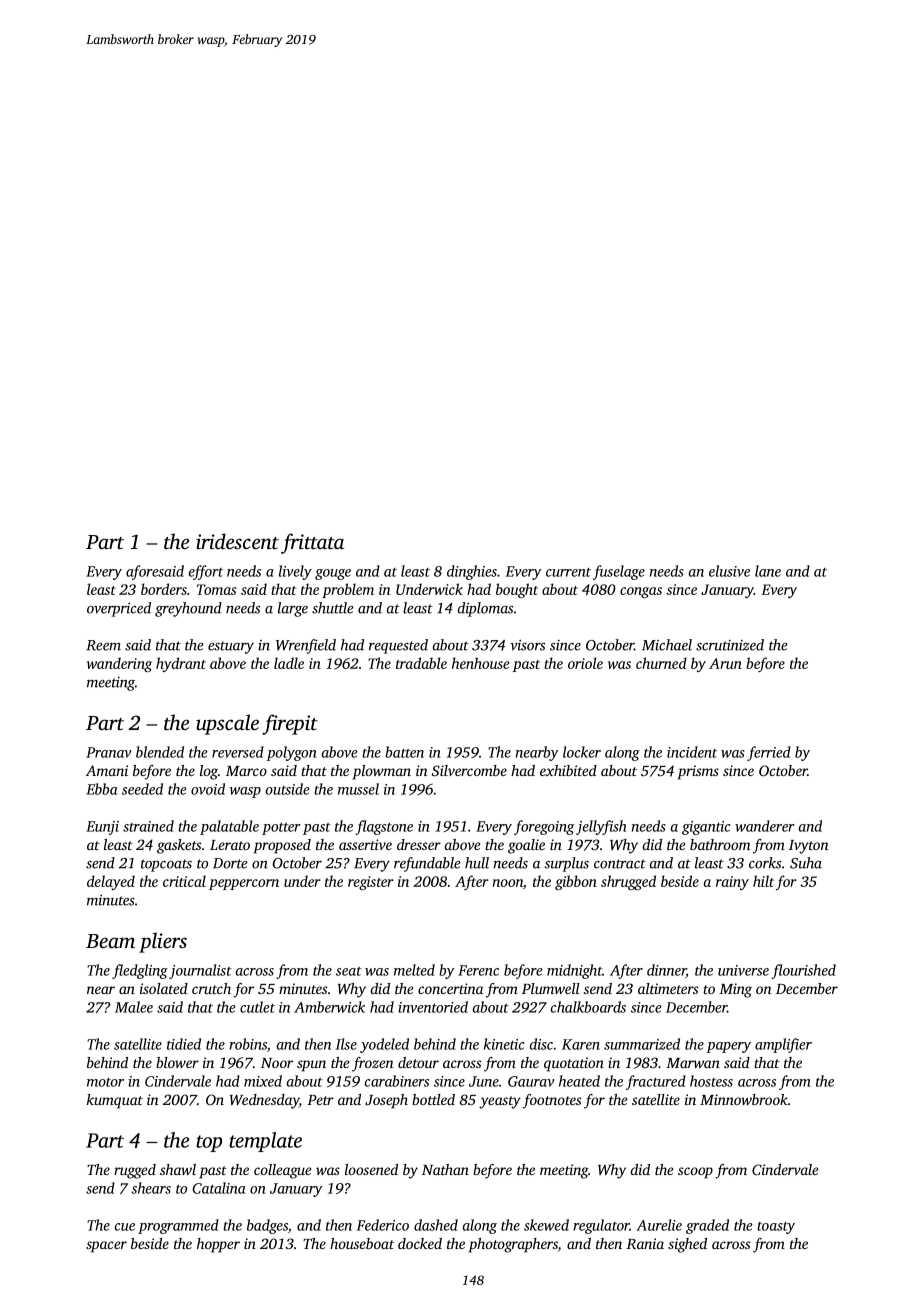 Image resolution: width=924 pixels, height=1308 pixels. What do you see at coordinates (287, 789) in the image?
I see `outside` at bounding box center [287, 789].
